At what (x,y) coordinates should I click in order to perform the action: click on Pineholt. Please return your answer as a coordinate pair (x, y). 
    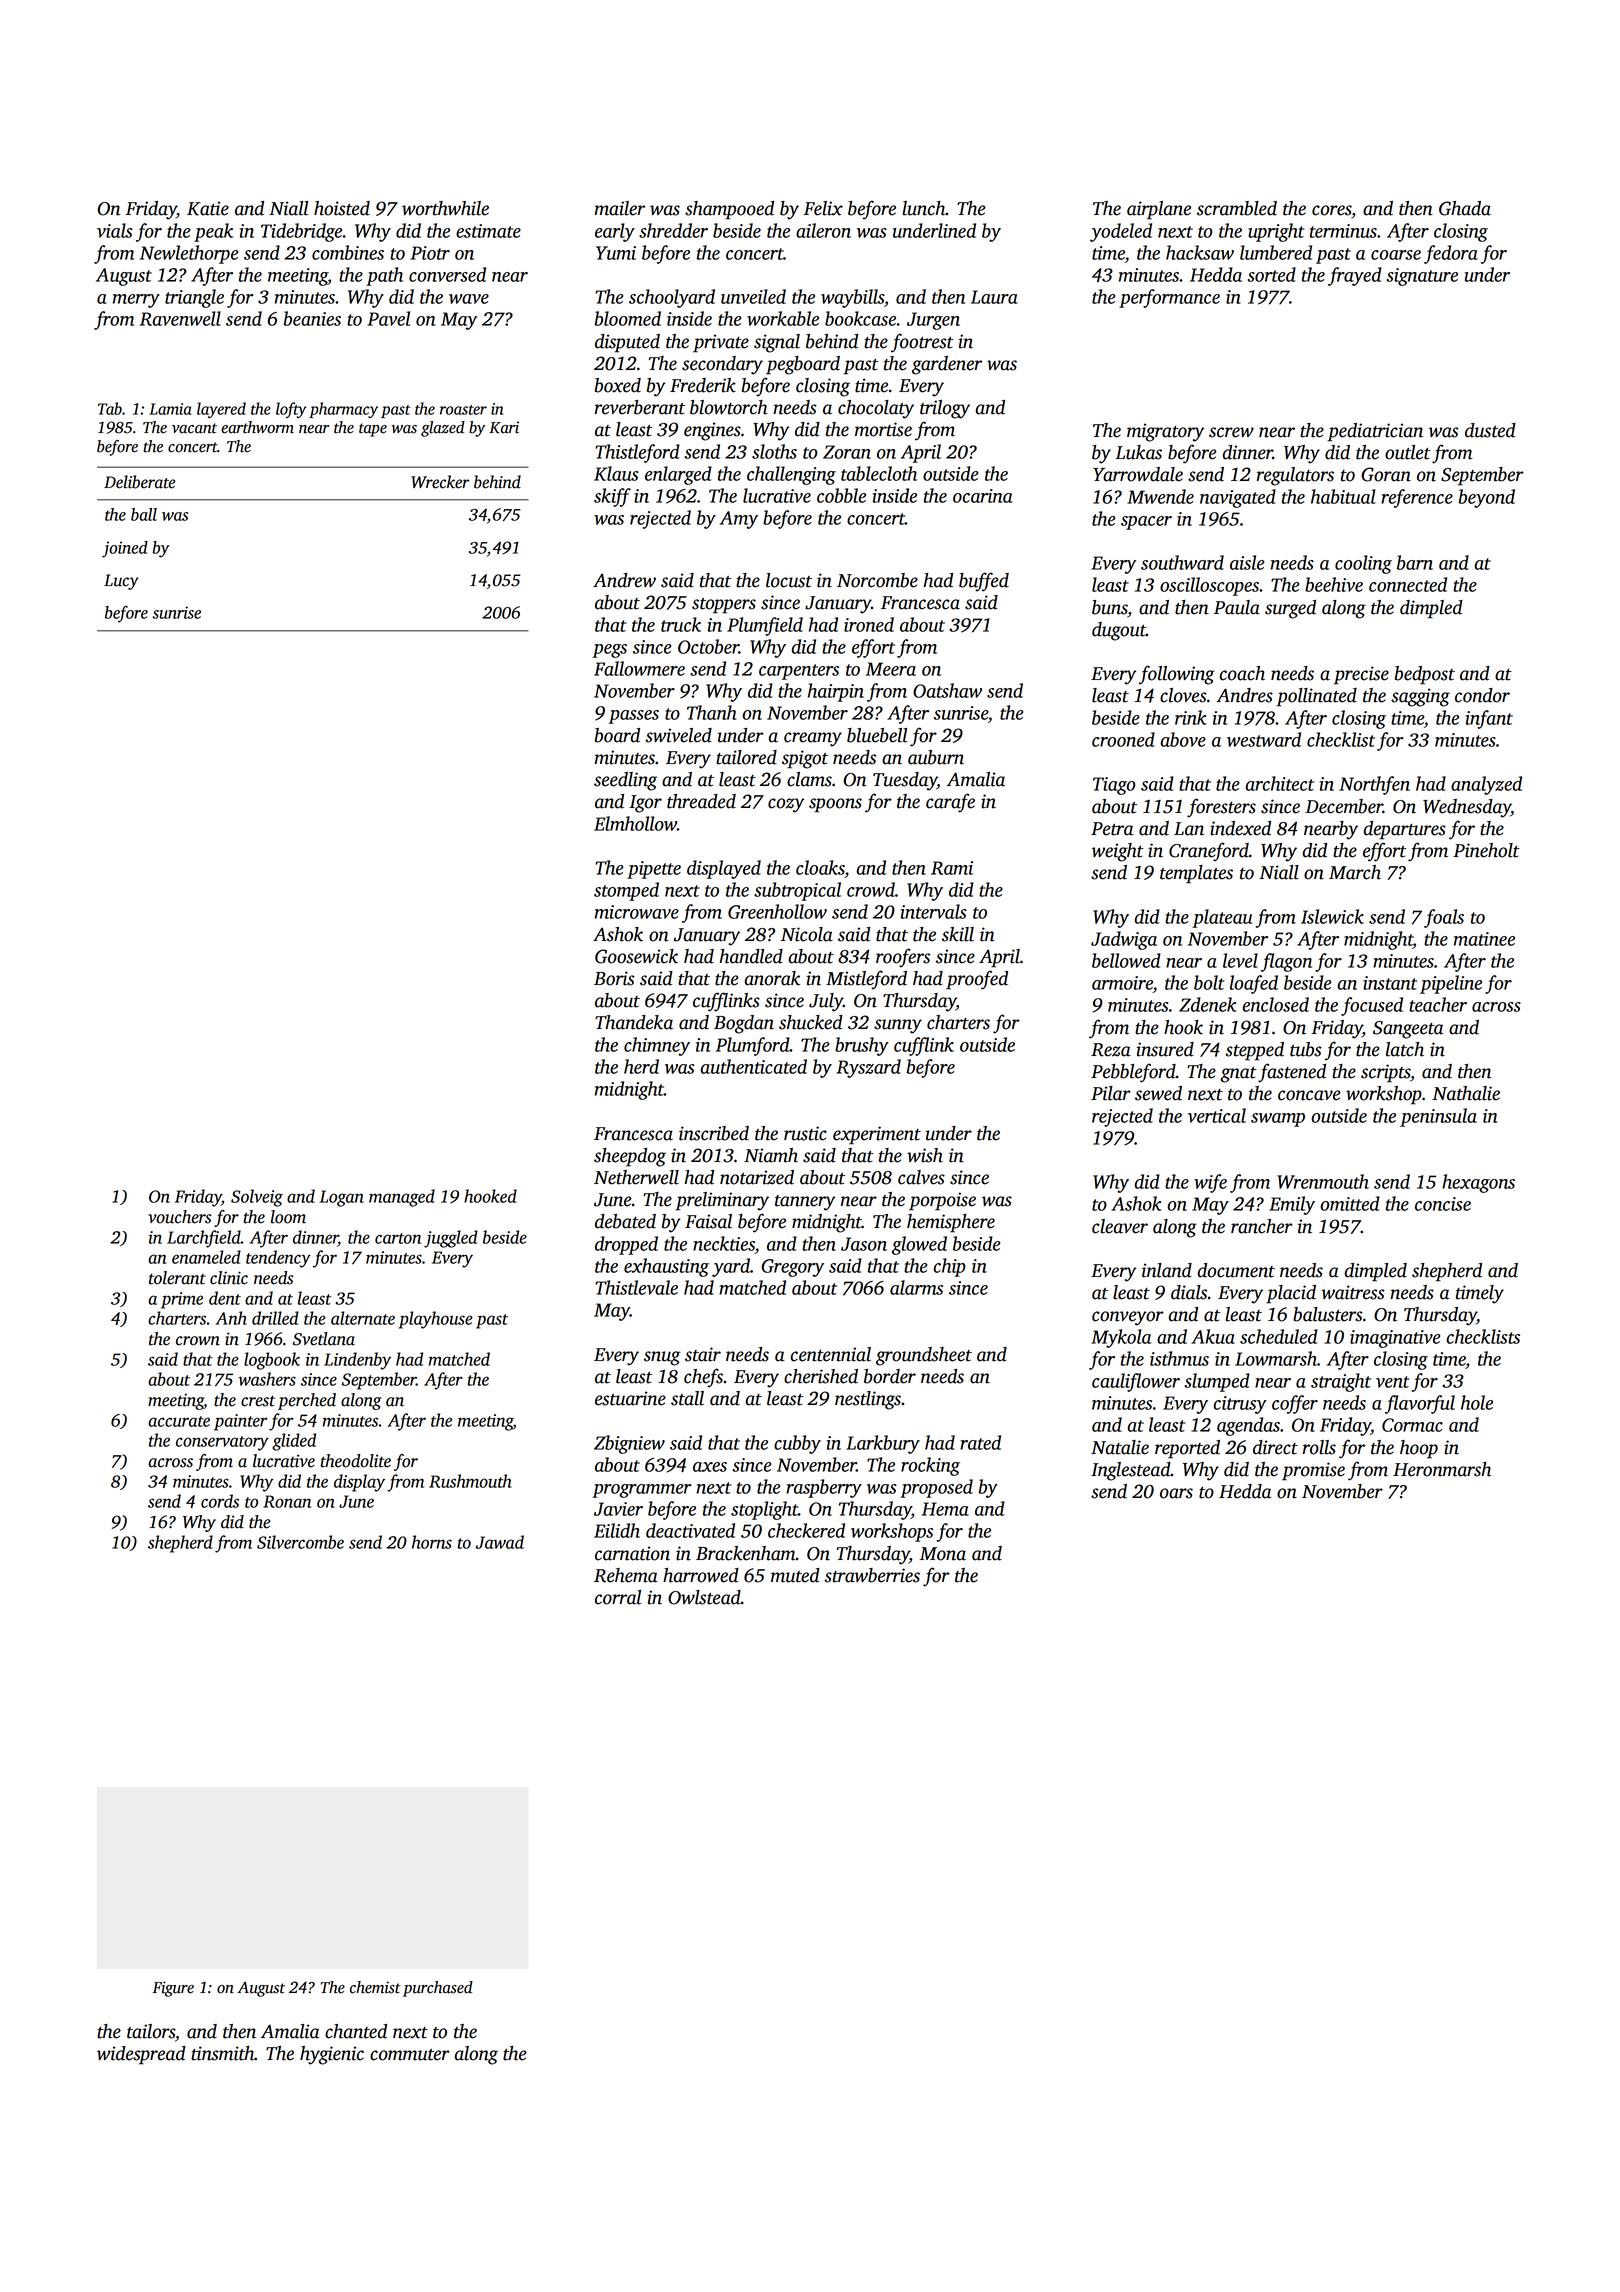
    Looking at the image, I should click on (1486, 850).
